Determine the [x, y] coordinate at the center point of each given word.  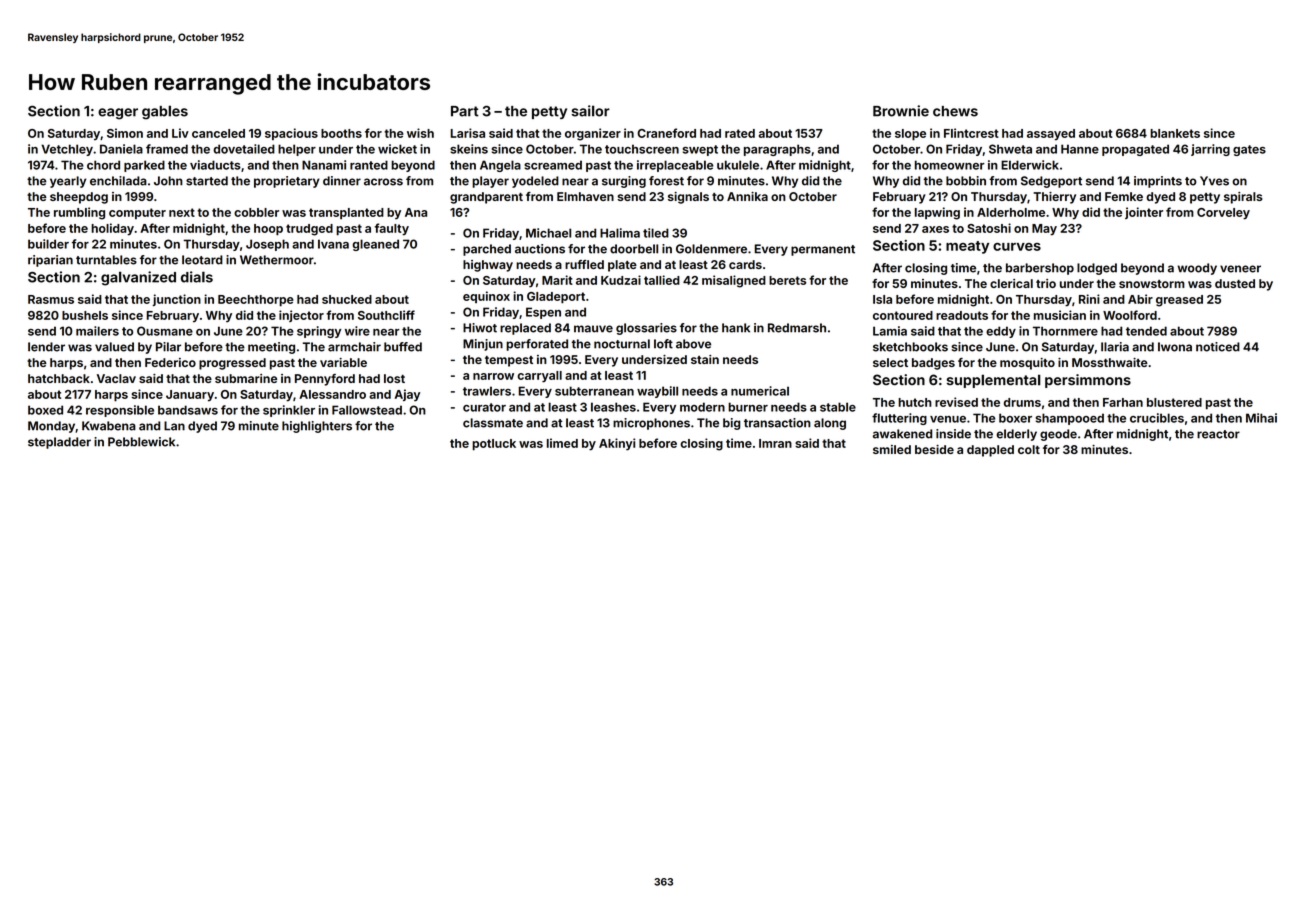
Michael [548, 233]
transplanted [346, 213]
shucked [347, 299]
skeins [469, 149]
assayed [1051, 135]
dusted [1235, 283]
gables [165, 112]
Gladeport [556, 298]
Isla [882, 299]
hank [736, 328]
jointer [1144, 213]
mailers [97, 331]
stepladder [59, 443]
